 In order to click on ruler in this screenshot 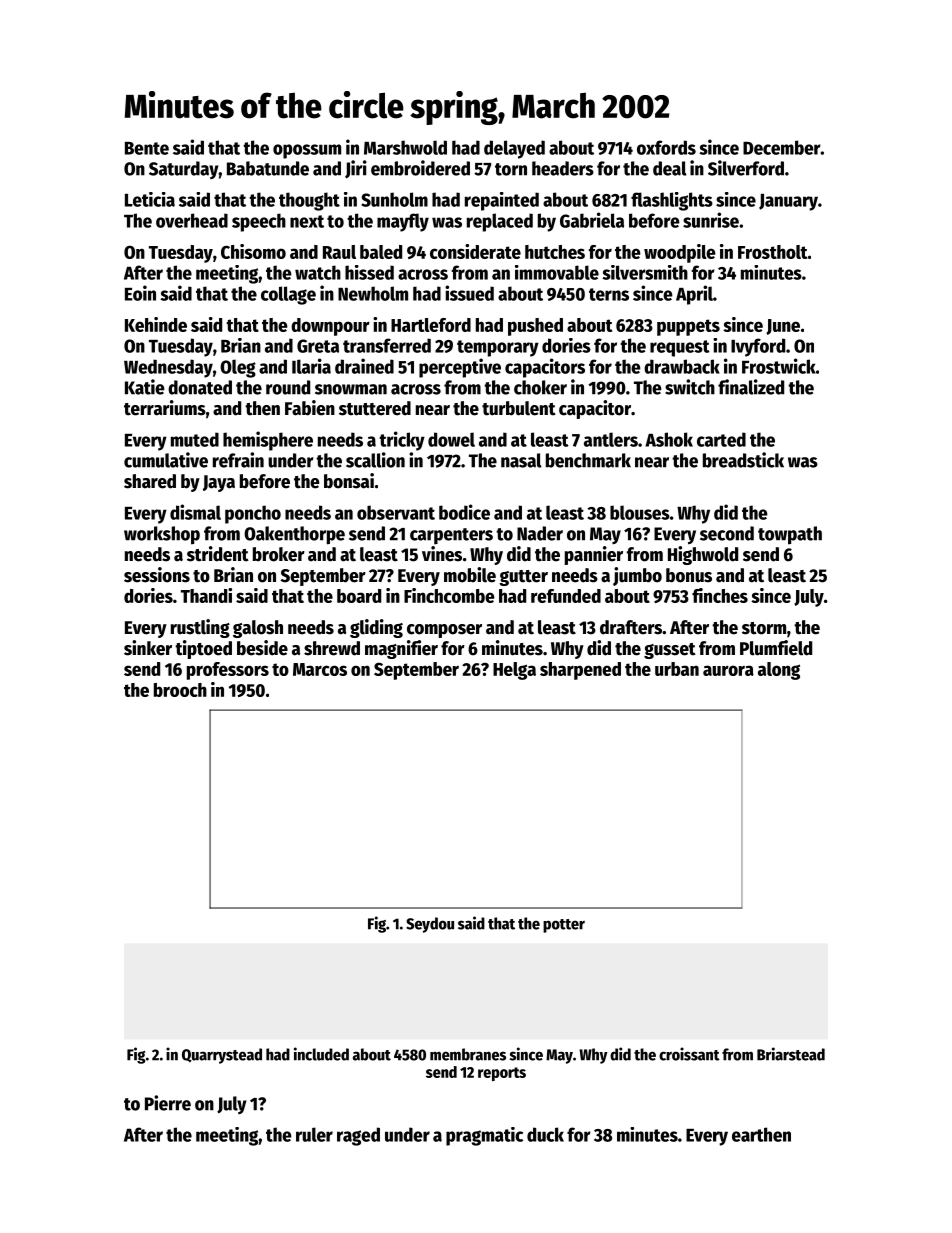, I will do `click(314, 1134)`.
